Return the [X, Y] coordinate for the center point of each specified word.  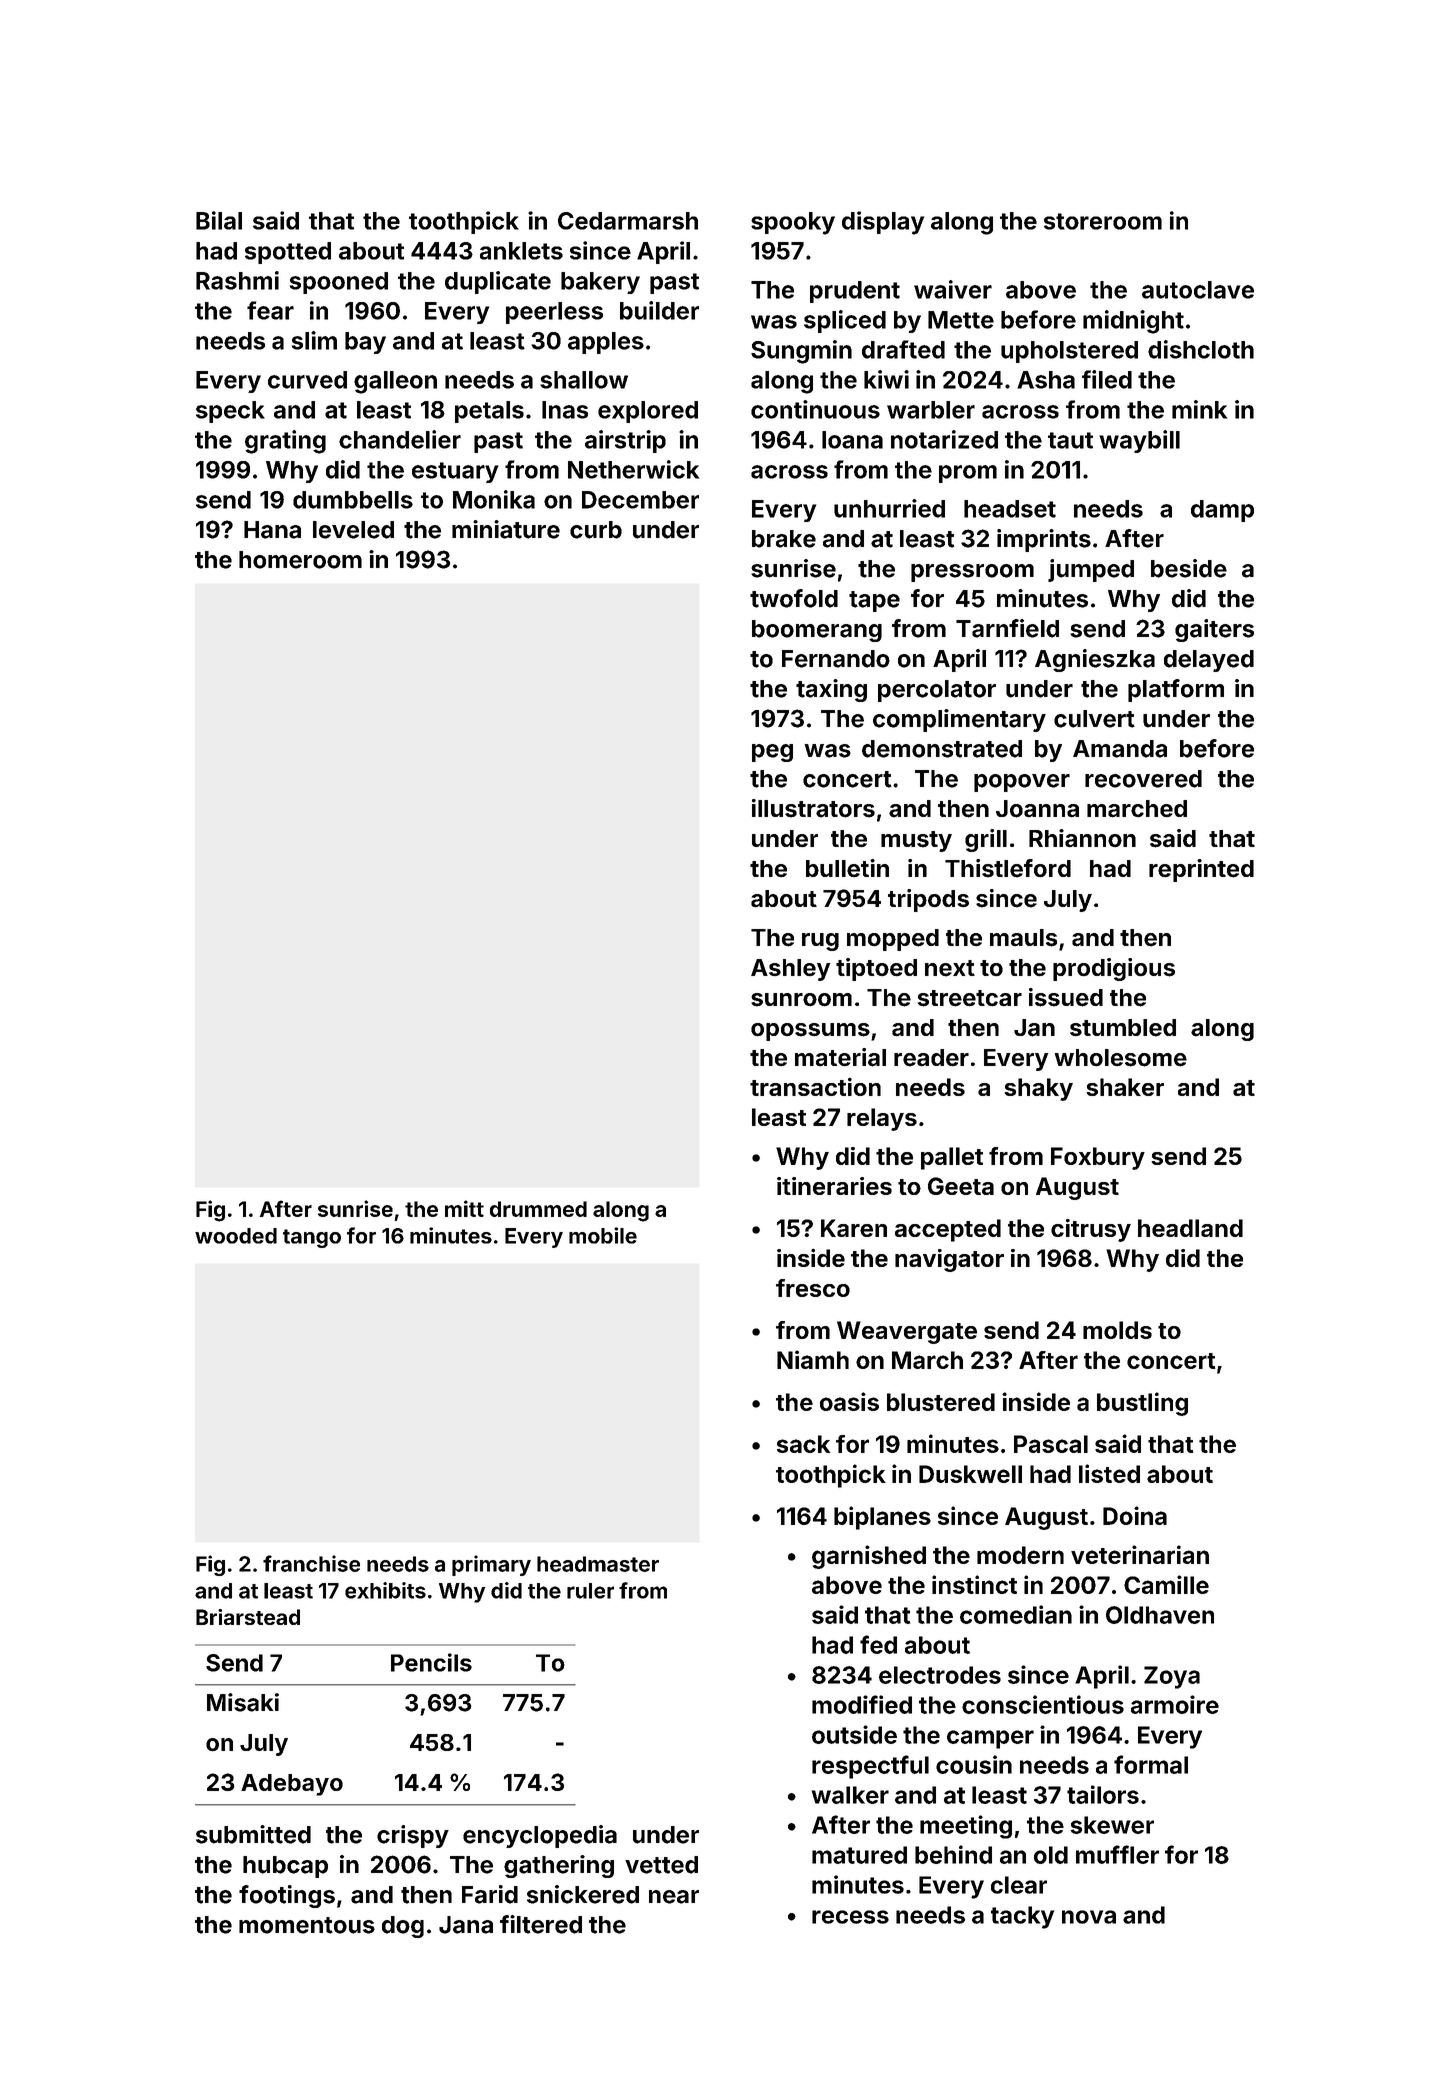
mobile [603, 1235]
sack [803, 1444]
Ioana [852, 440]
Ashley [791, 970]
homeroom [300, 560]
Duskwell [970, 1474]
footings [287, 1896]
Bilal [219, 220]
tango [312, 1238]
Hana [272, 530]
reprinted [1201, 870]
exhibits [385, 1590]
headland [1190, 1228]
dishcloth [1201, 349]
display [883, 223]
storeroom [1103, 221]
